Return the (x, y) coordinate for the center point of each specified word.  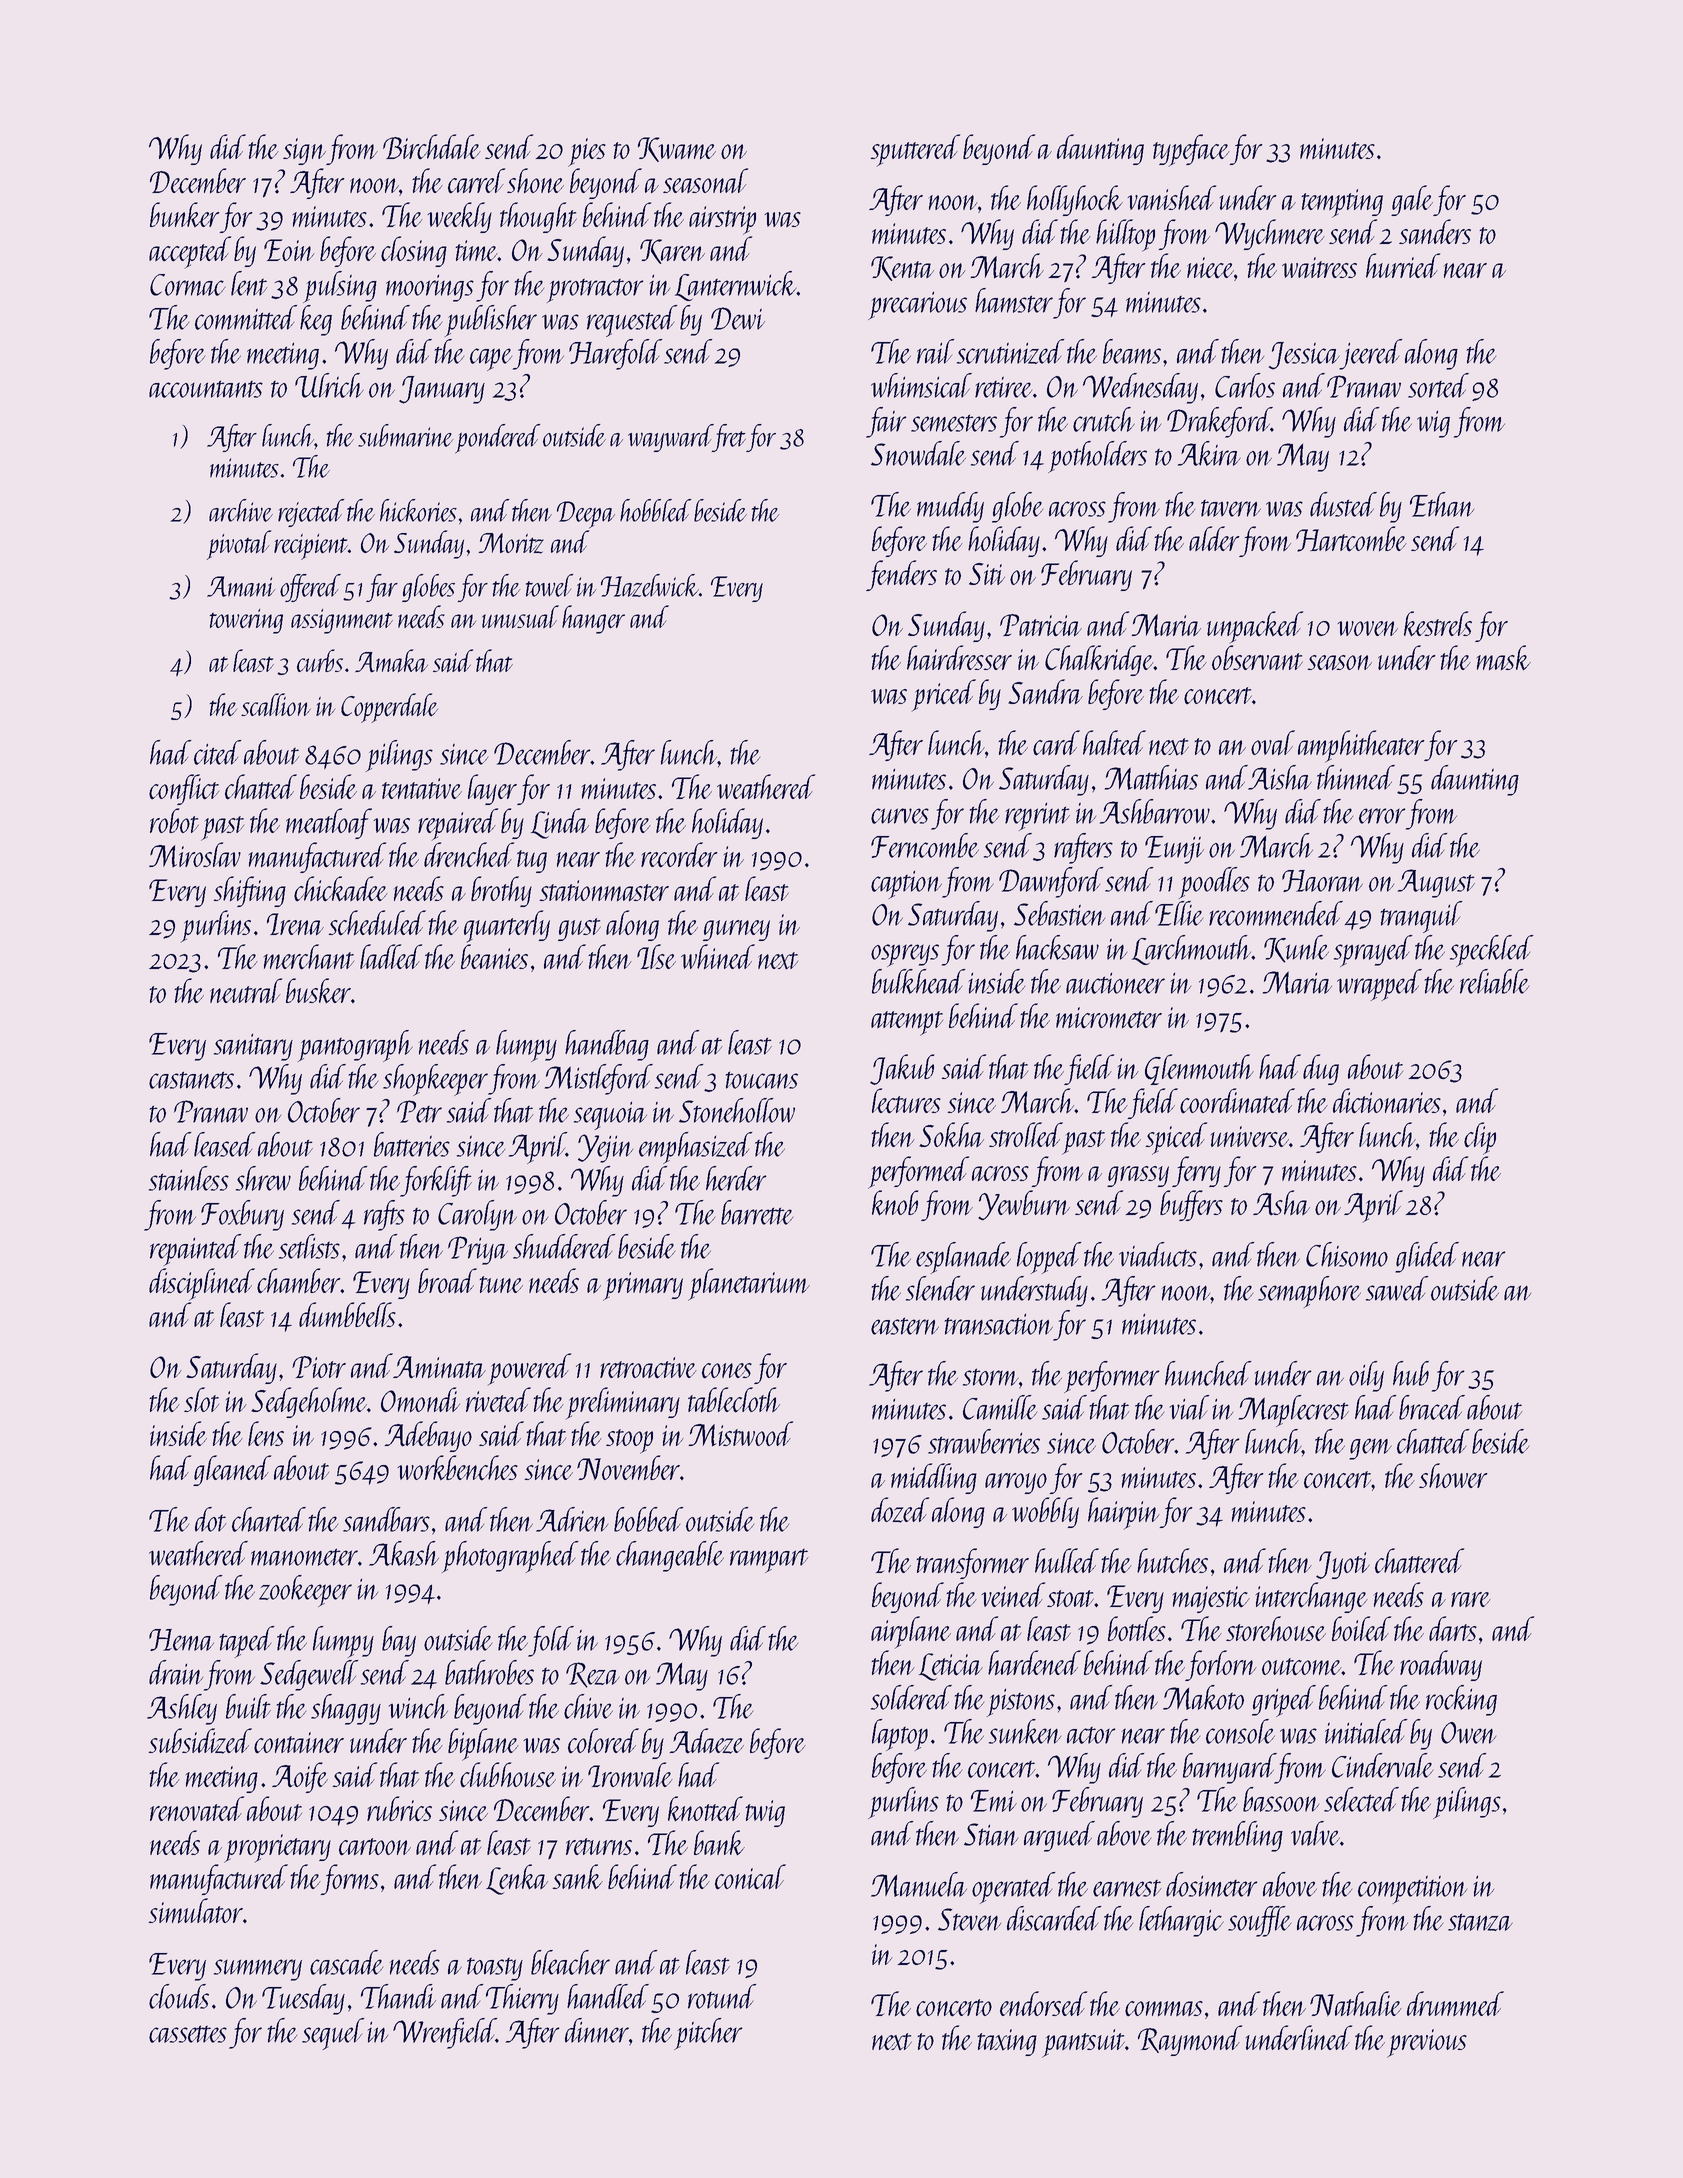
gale (1412, 200)
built (248, 1706)
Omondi (420, 1399)
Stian (991, 1834)
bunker (185, 214)
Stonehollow (737, 1110)
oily (1366, 1376)
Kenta (902, 268)
